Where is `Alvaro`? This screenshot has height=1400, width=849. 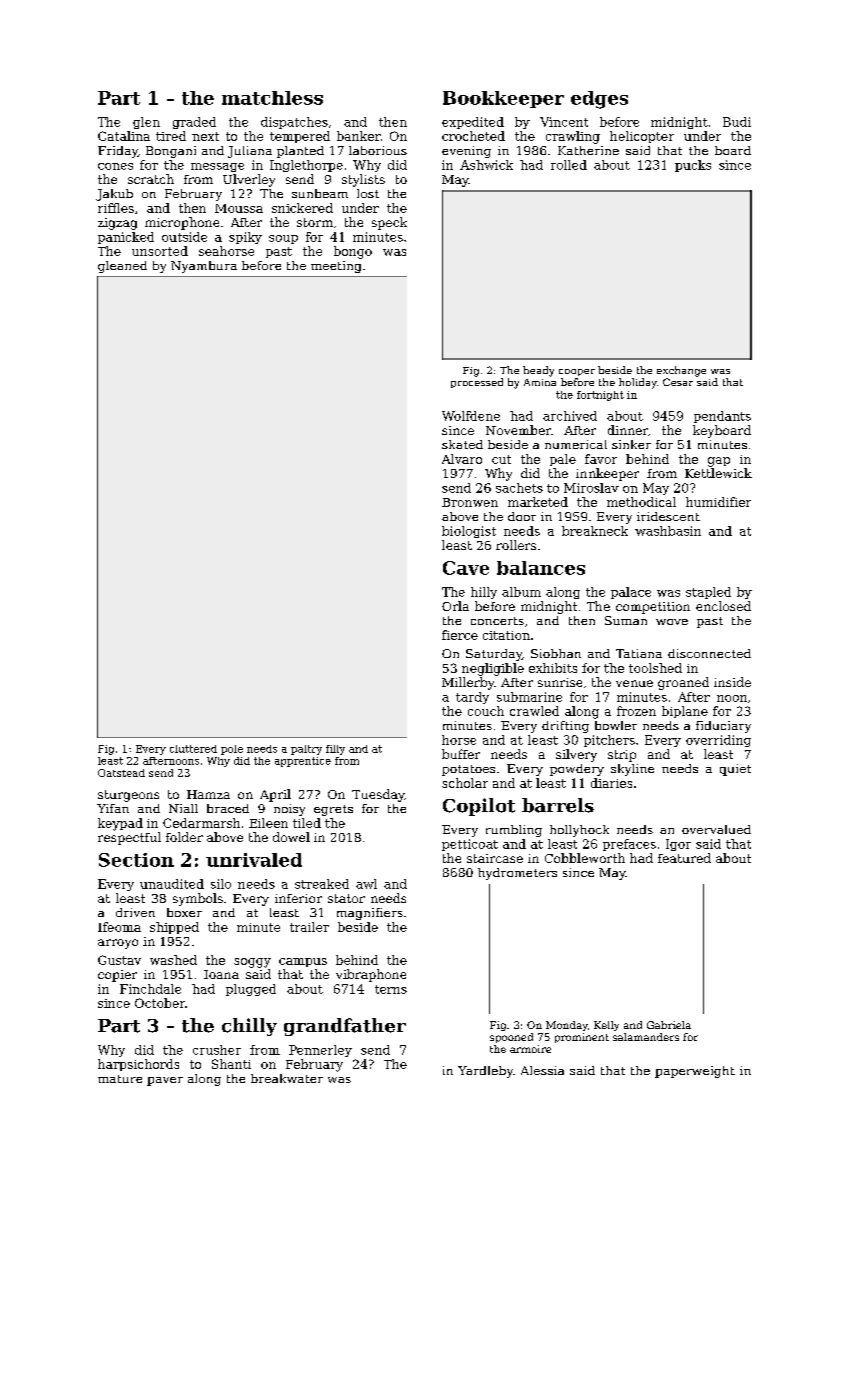 Alvaro is located at coordinates (462, 459).
